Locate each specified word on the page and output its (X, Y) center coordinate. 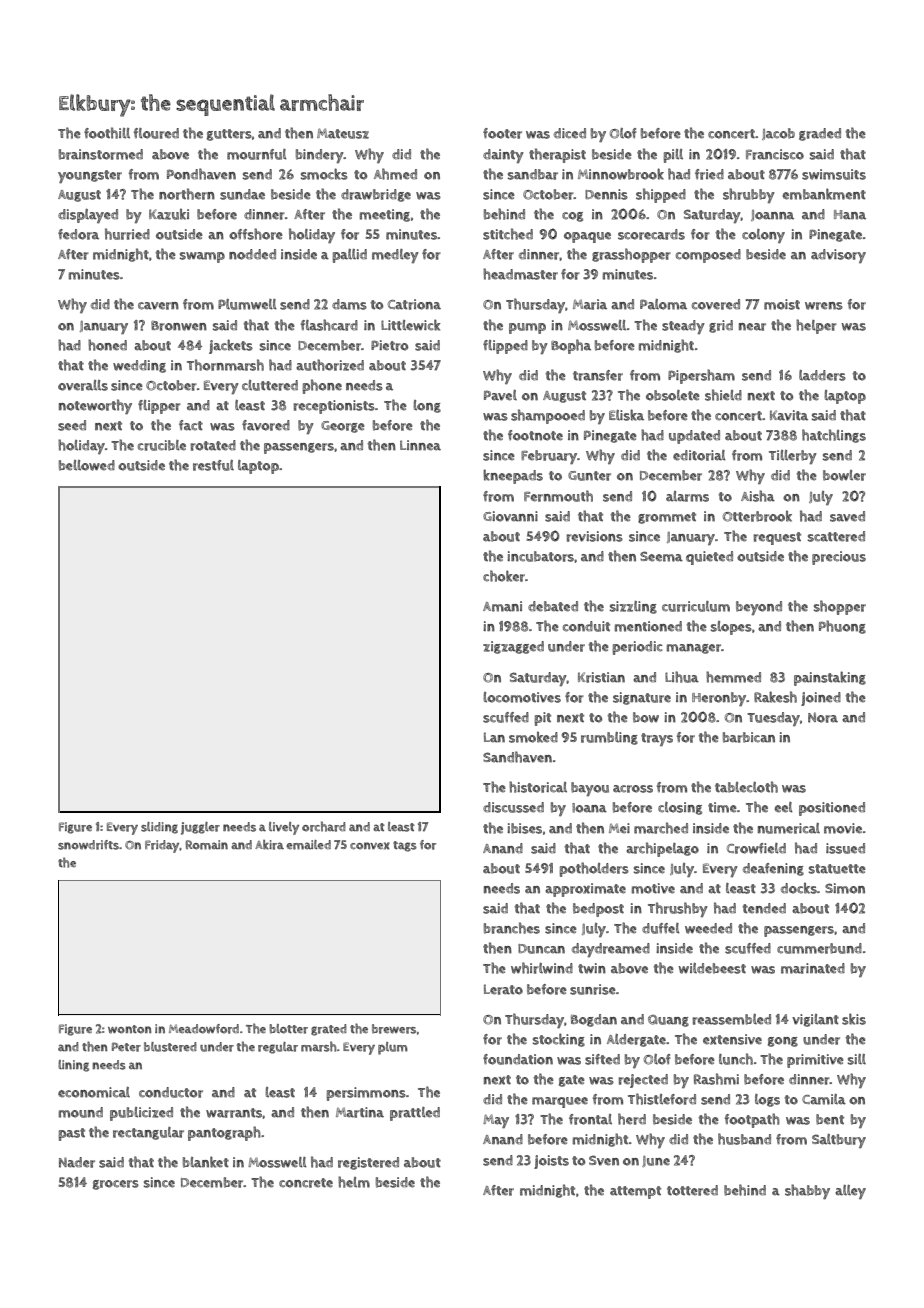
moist (782, 304)
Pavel (500, 395)
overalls (83, 385)
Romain (207, 845)
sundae (242, 194)
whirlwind (542, 968)
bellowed (87, 465)
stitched (508, 234)
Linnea (420, 445)
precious (839, 558)
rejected (643, 1081)
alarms (687, 496)
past (71, 1134)
